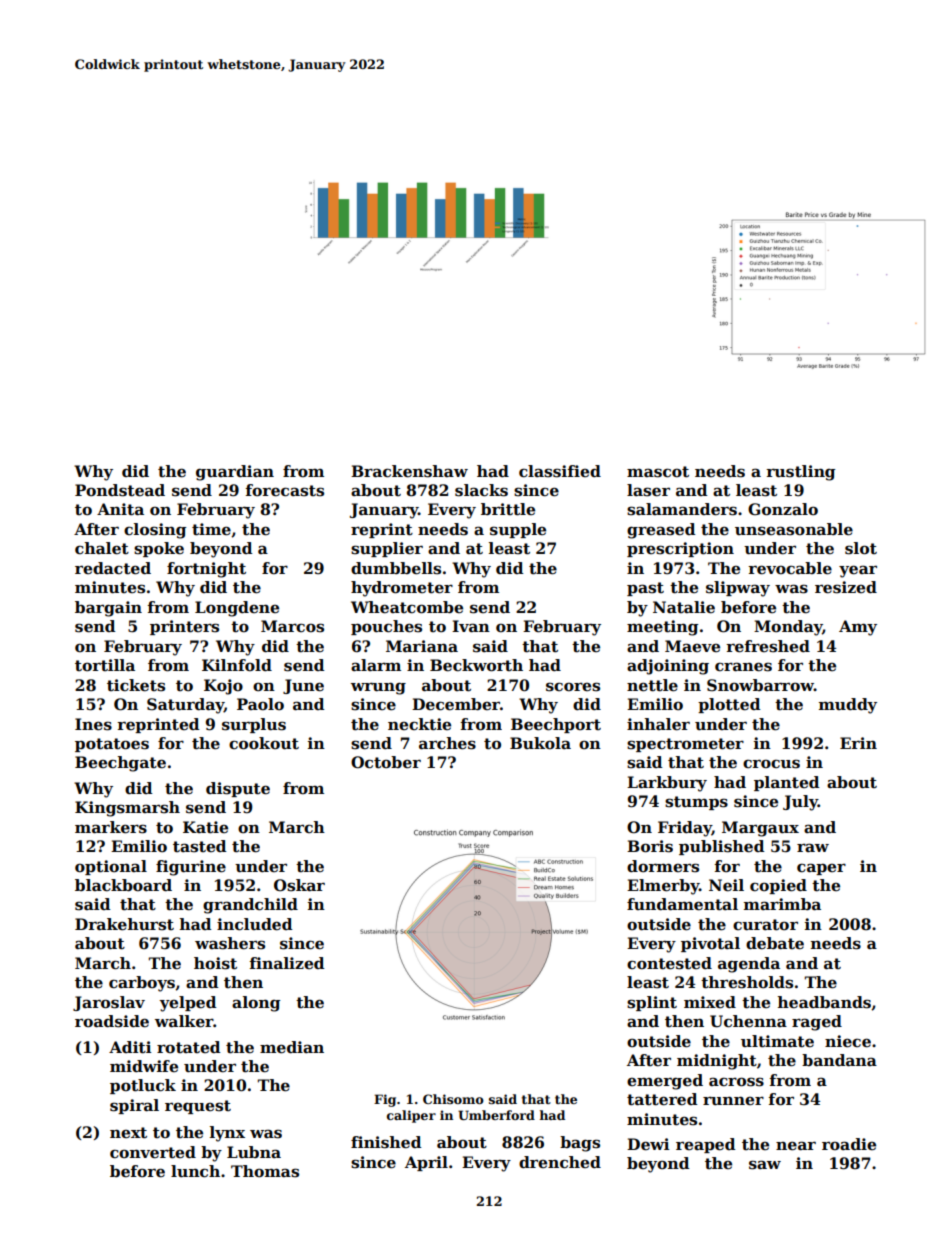 The image size is (952, 1233). I want to click on guardian, so click(235, 473).
